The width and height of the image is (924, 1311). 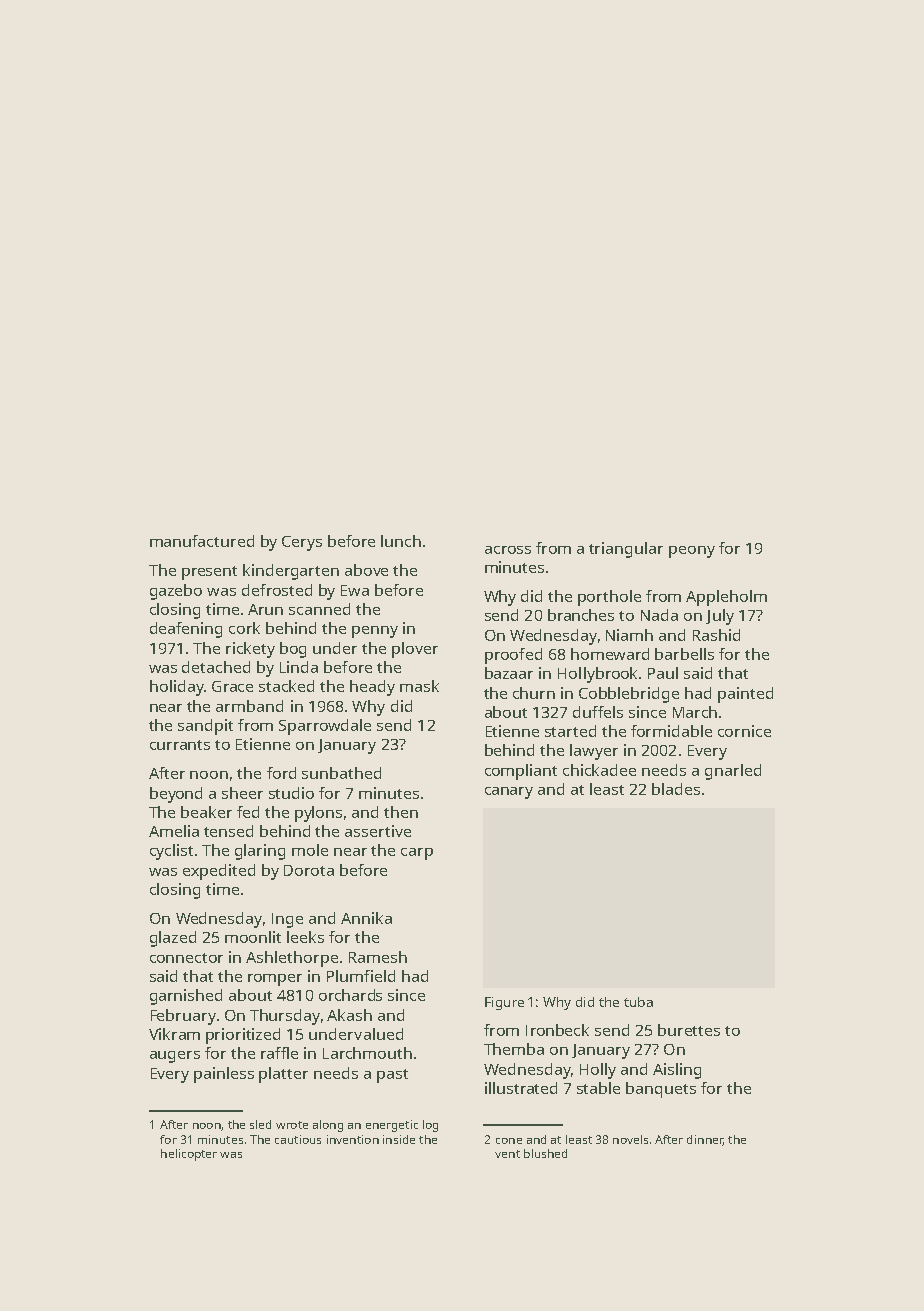 What do you see at coordinates (174, 831) in the image?
I see `Amelia` at bounding box center [174, 831].
